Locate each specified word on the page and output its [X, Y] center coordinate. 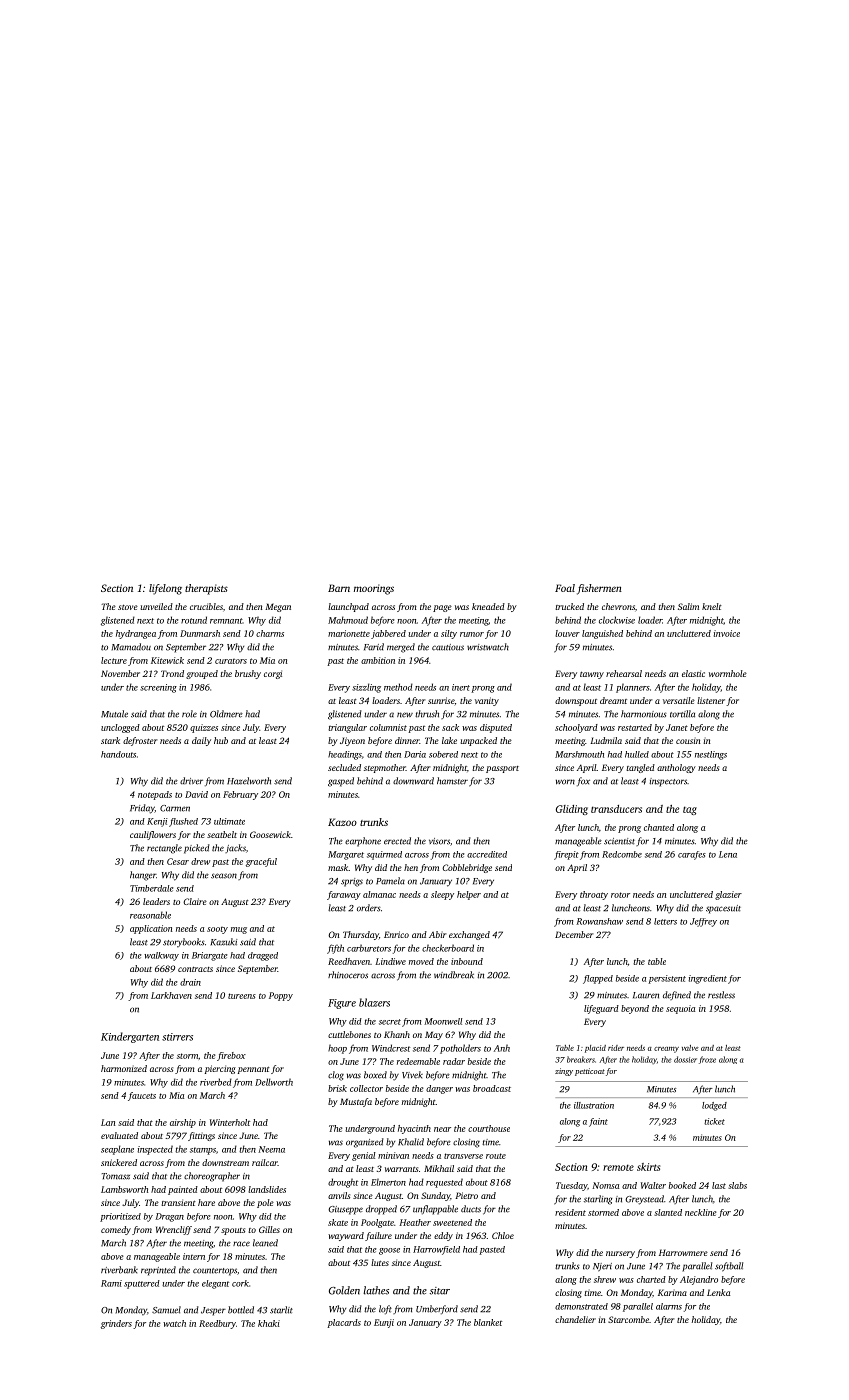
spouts [233, 1231]
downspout [576, 701]
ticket [714, 1121]
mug [239, 930]
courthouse [489, 1128]
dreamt [613, 700]
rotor [620, 895]
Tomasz [116, 1176]
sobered [443, 754]
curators [231, 661]
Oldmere [226, 714]
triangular [347, 728]
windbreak [454, 975]
